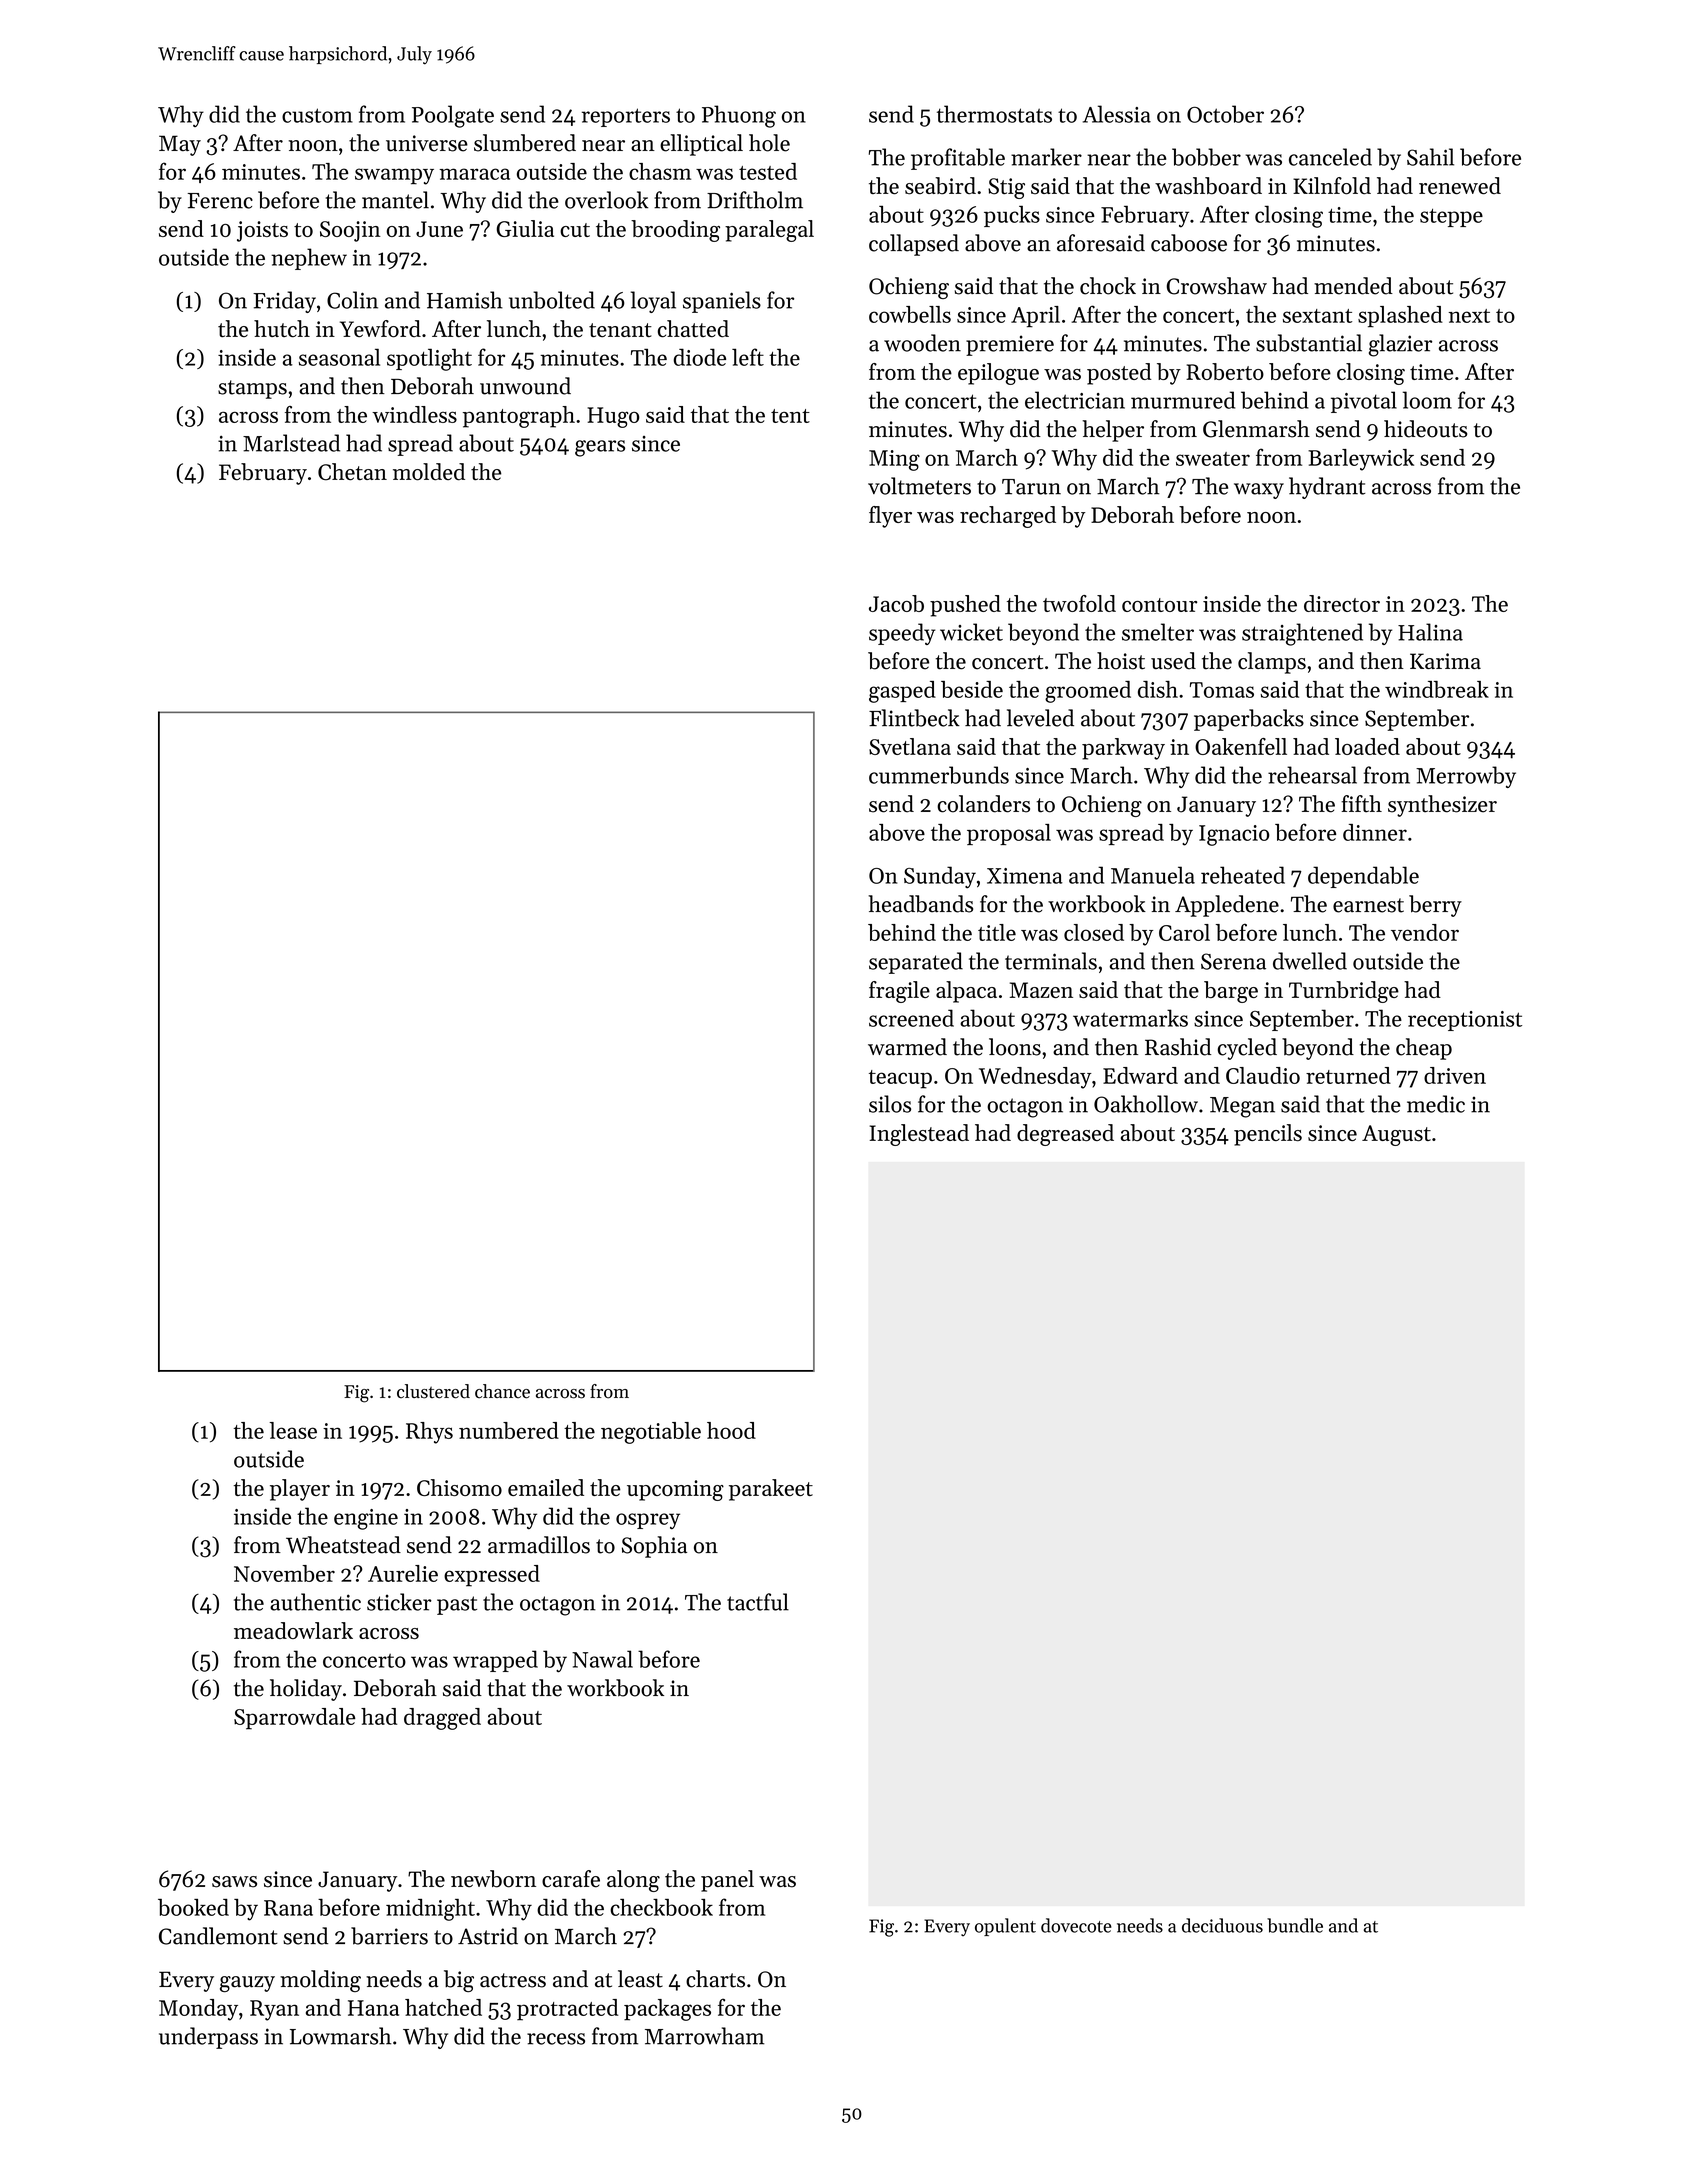 Image resolution: width=1683 pixels, height=2178 pixels. Describe the element at coordinates (731, 1430) in the screenshot. I see `hood` at that location.
